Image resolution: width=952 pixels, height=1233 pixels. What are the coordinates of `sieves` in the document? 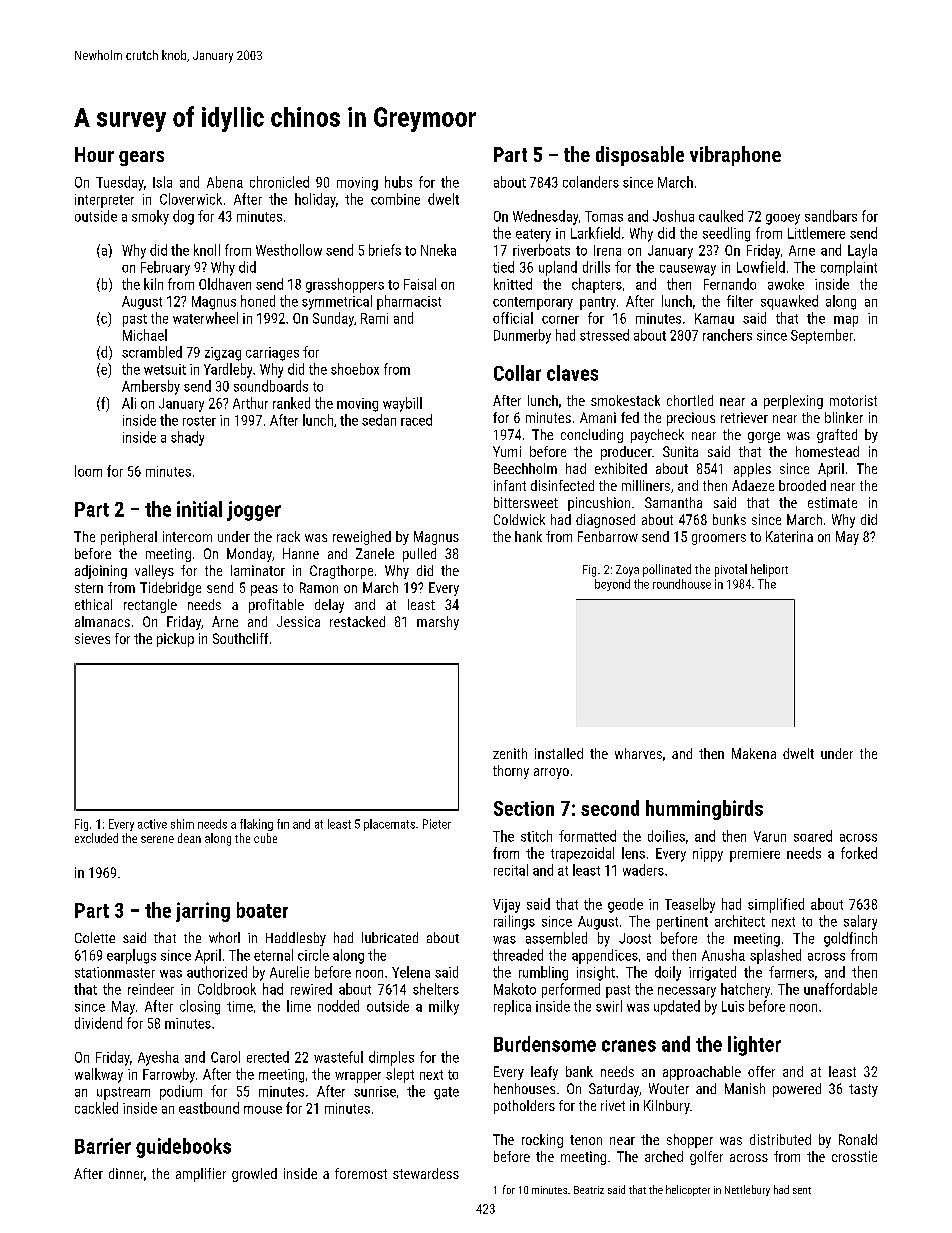 It's located at (92, 638).
